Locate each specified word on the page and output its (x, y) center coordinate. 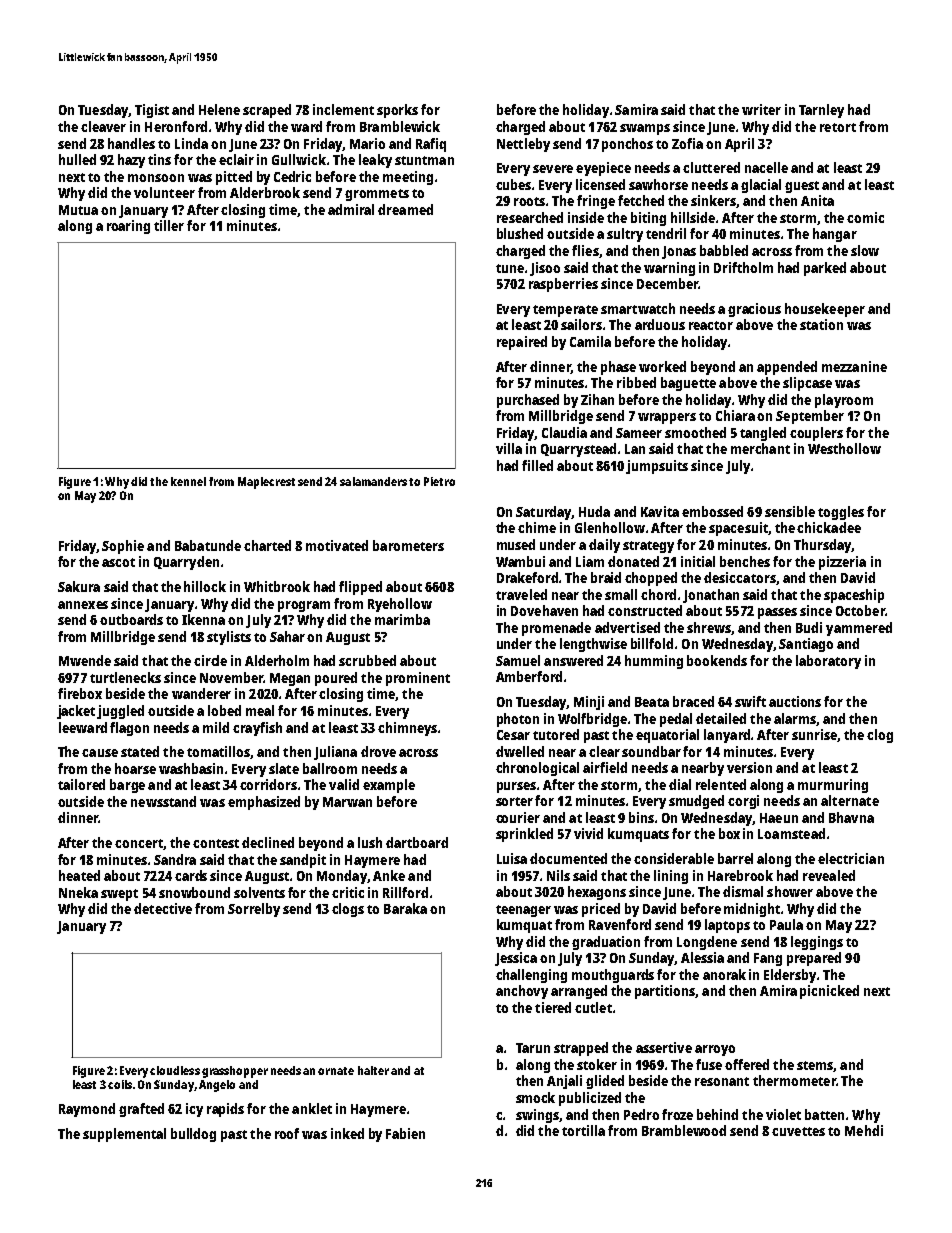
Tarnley (821, 111)
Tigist (152, 111)
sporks (397, 111)
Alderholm (277, 660)
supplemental (124, 1135)
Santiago (806, 645)
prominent (418, 679)
